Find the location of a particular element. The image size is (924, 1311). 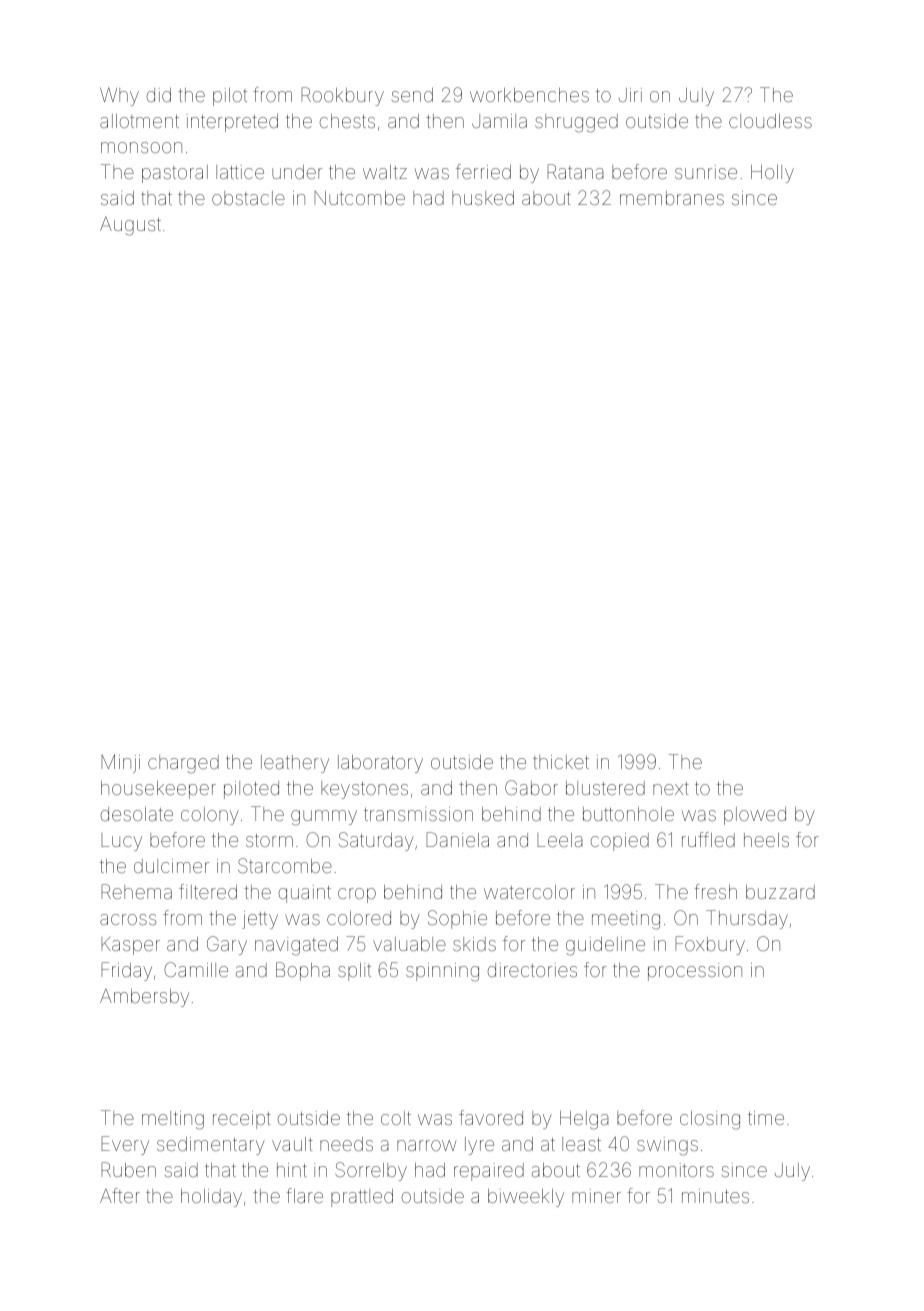

Ruben is located at coordinates (128, 1169).
